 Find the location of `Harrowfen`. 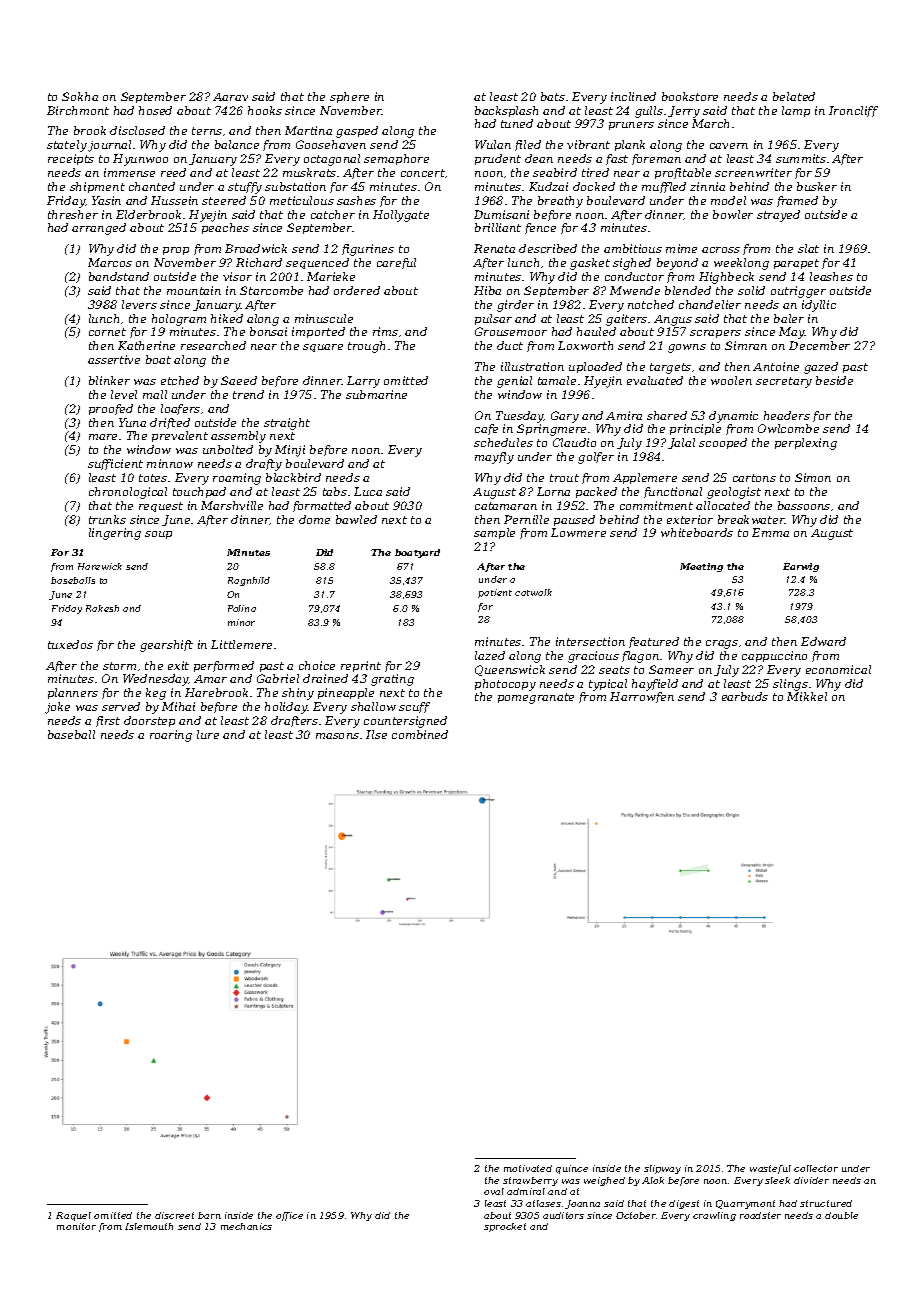

Harrowfen is located at coordinates (642, 697).
